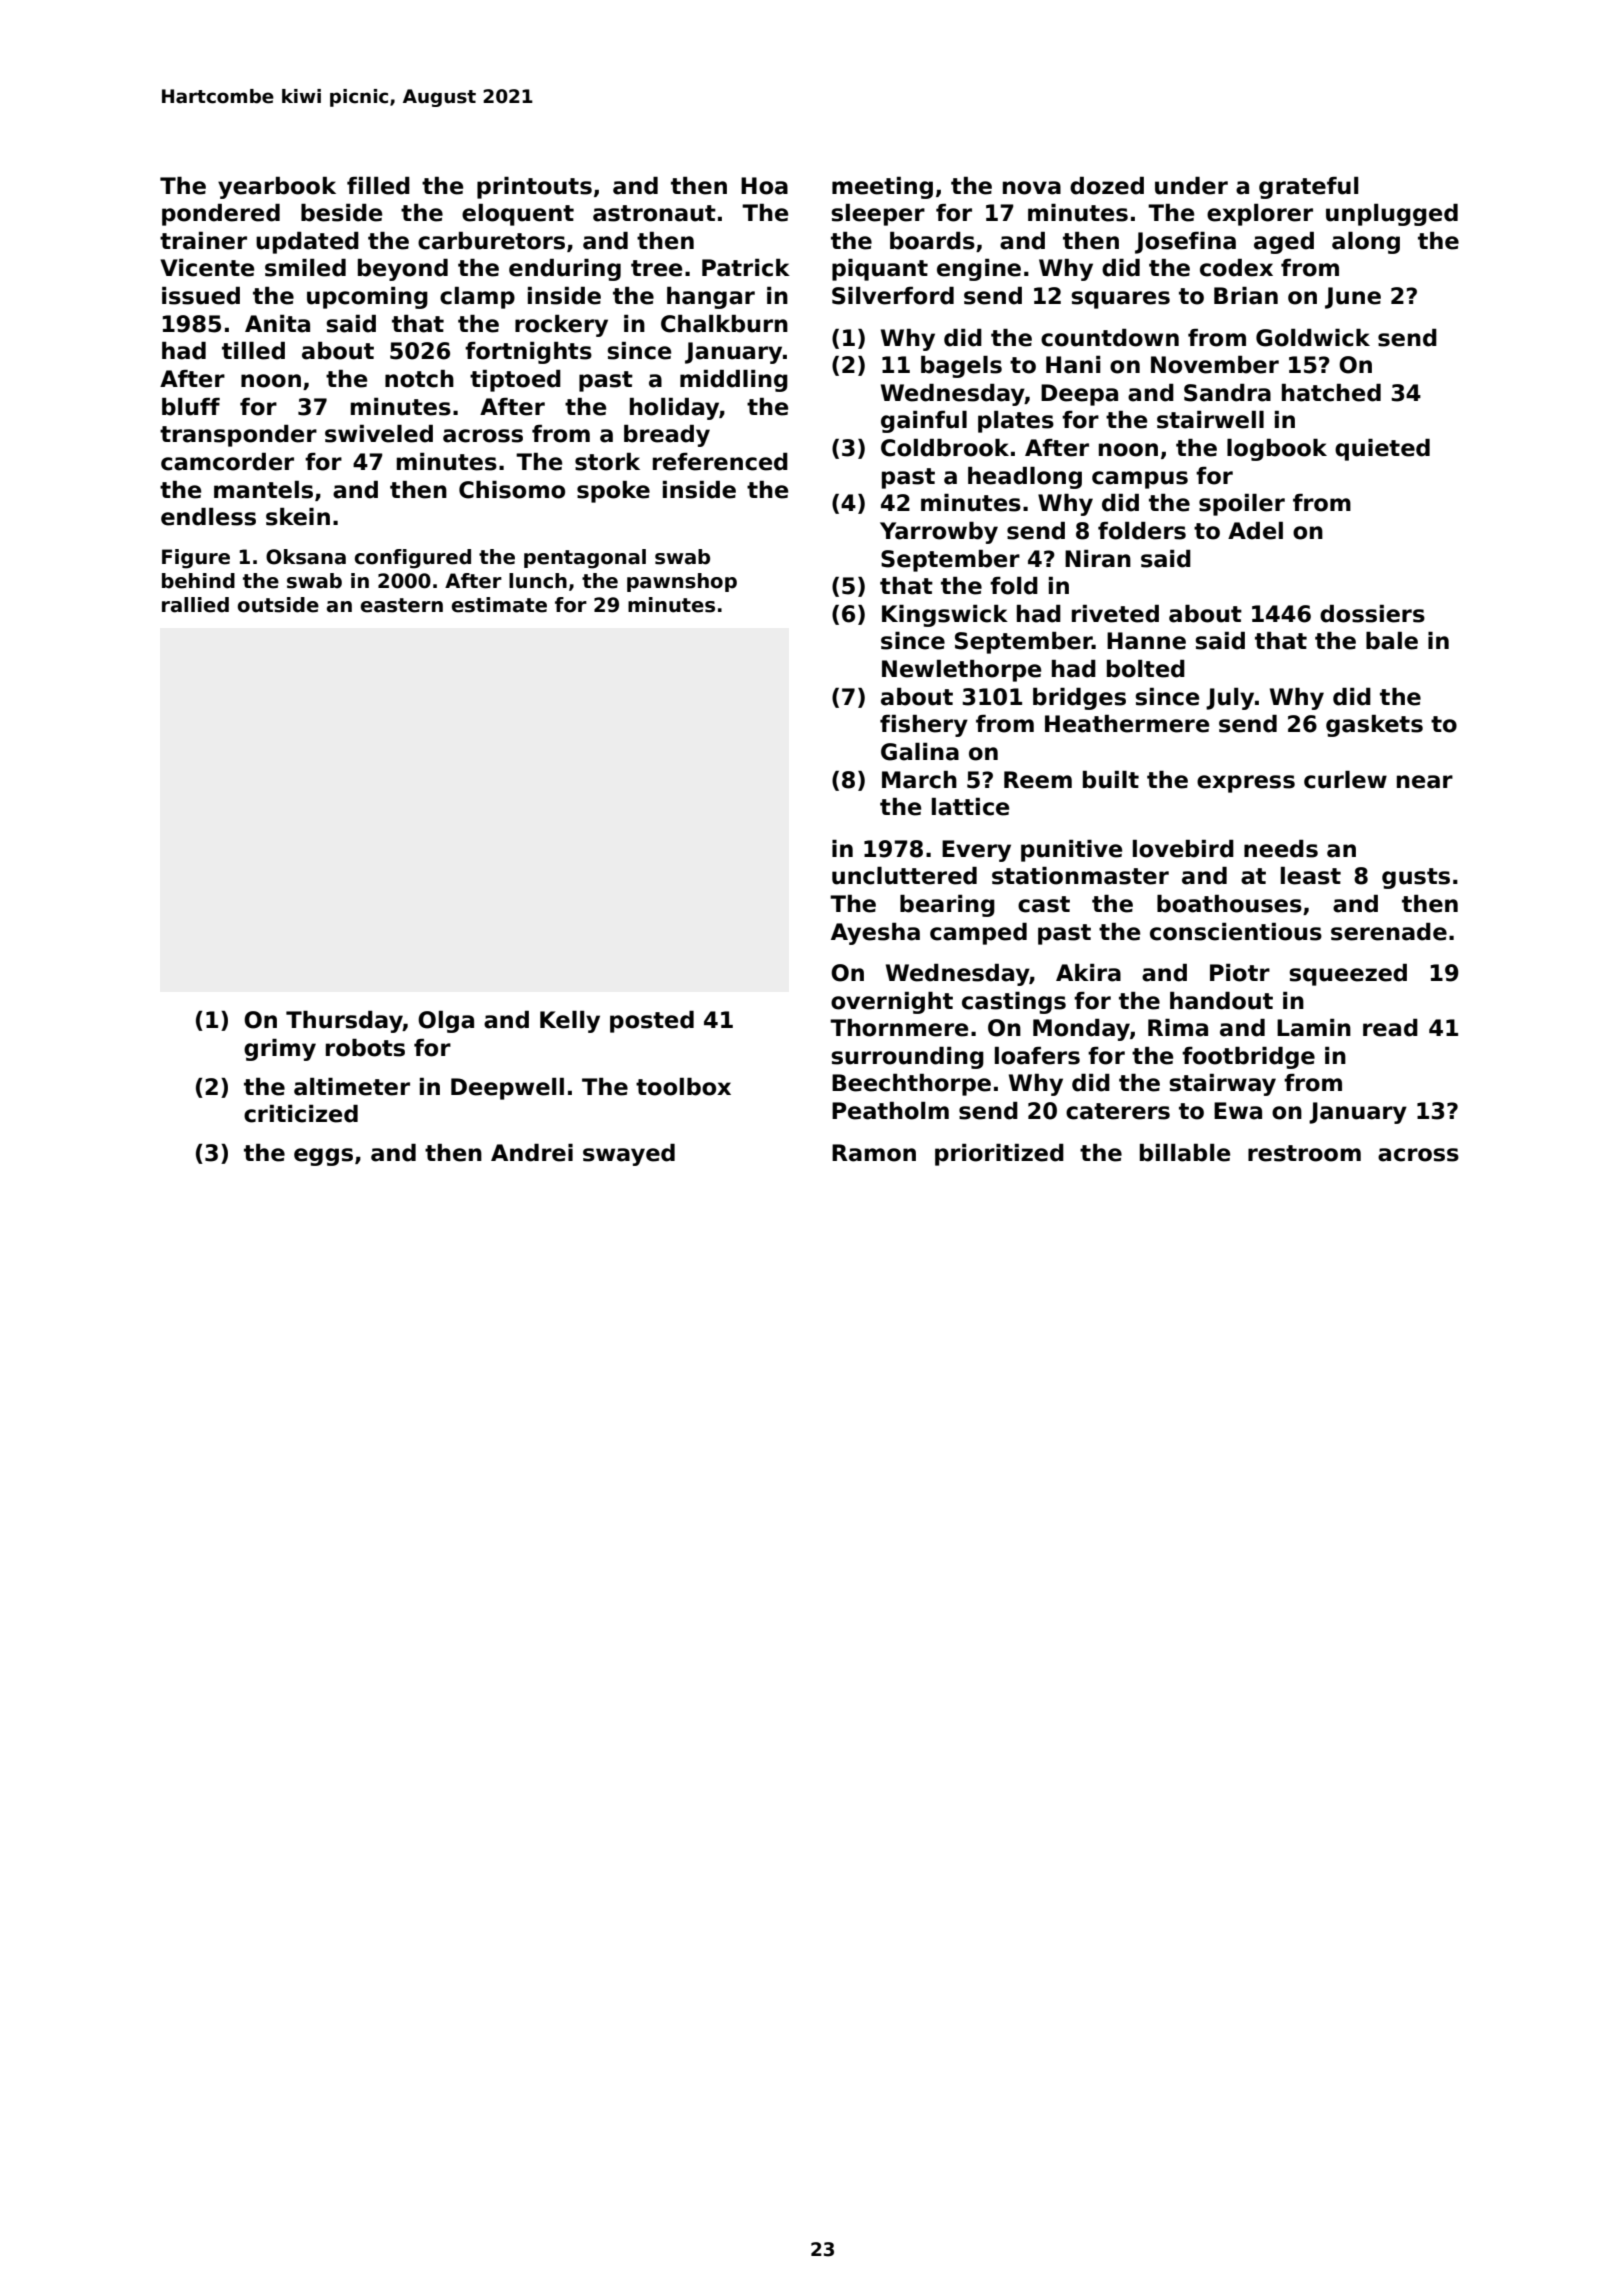 Image resolution: width=1620 pixels, height=2292 pixels. I want to click on behind, so click(198, 581).
